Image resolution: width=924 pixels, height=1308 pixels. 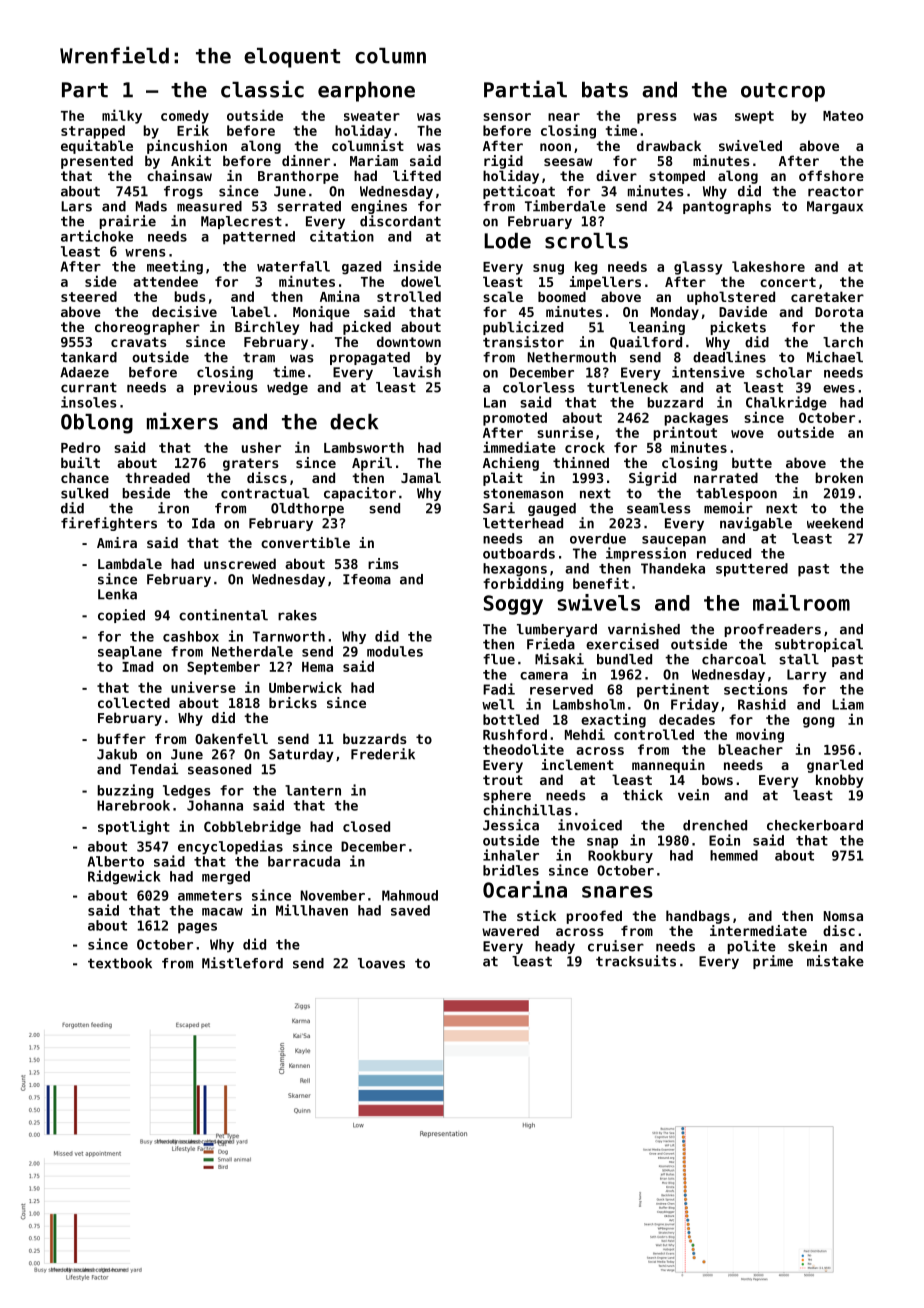 I want to click on earphone, so click(x=366, y=92).
